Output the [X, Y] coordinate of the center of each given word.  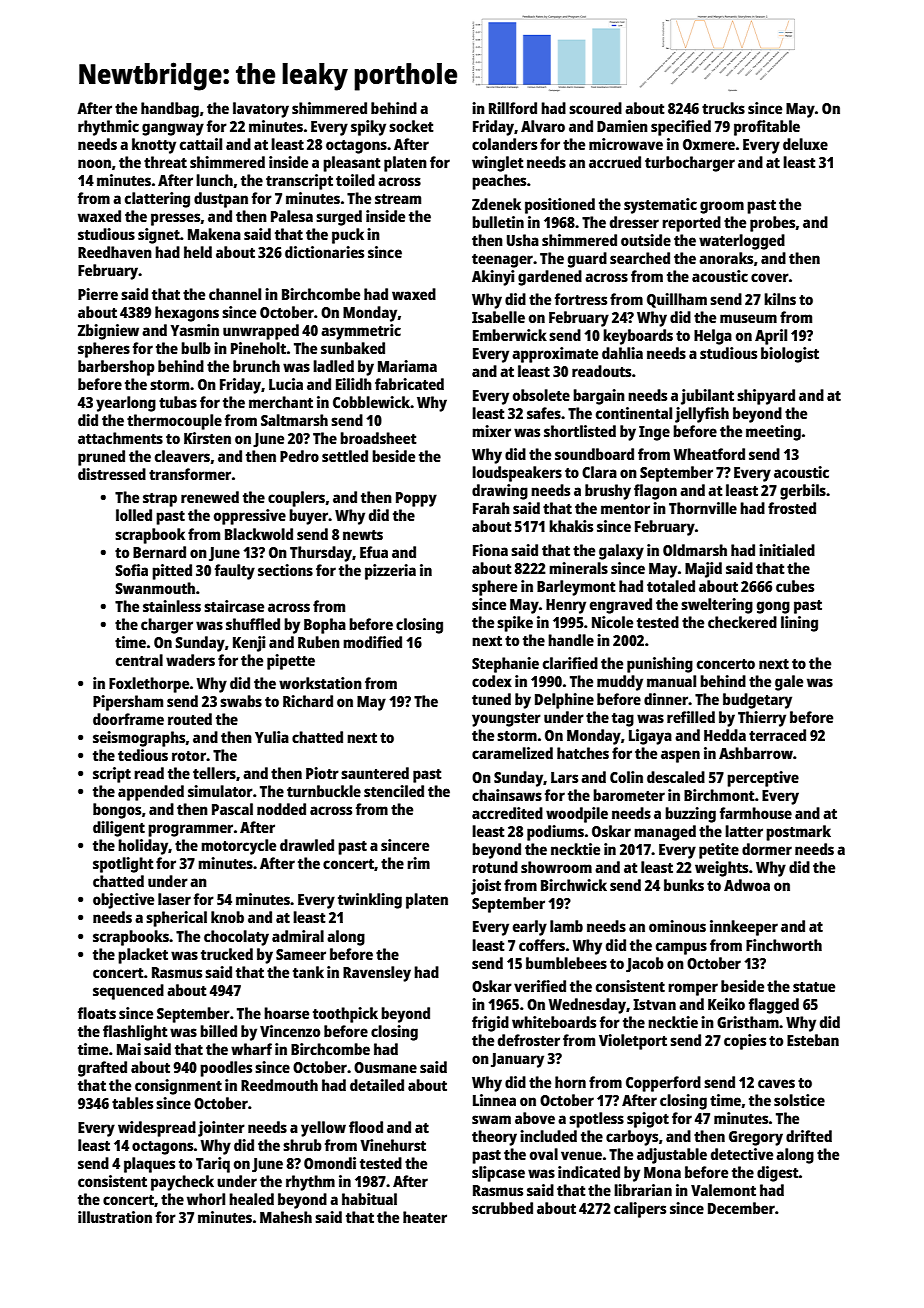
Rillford [513, 108]
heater [425, 1217]
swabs [241, 701]
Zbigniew [108, 332]
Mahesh [286, 1217]
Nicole [612, 622]
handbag [170, 110]
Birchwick [574, 885]
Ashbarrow [756, 753]
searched [640, 258]
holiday [143, 847]
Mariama [407, 366]
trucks [723, 108]
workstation [320, 683]
